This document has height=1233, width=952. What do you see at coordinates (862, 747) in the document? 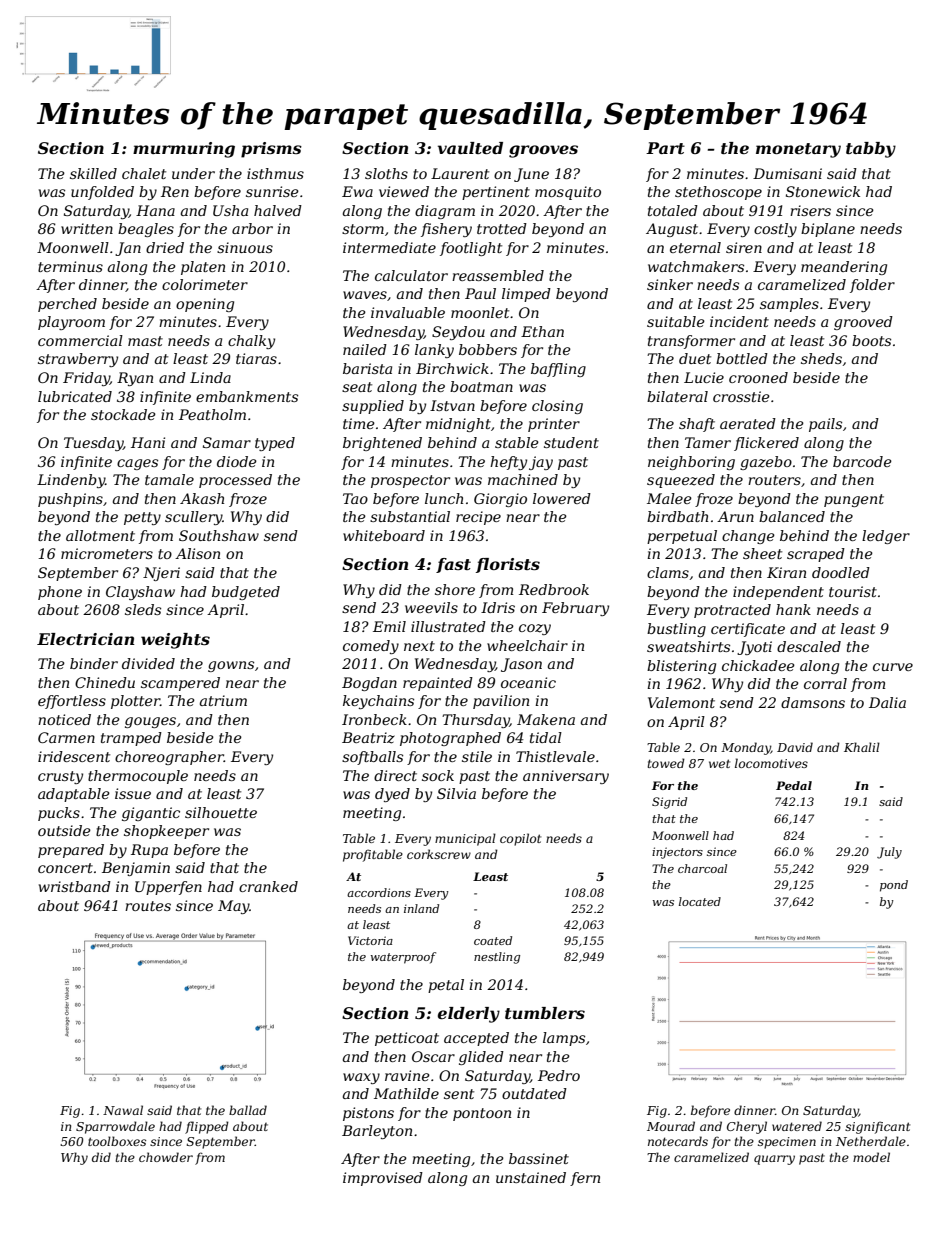
I see `Khalil` at bounding box center [862, 747].
